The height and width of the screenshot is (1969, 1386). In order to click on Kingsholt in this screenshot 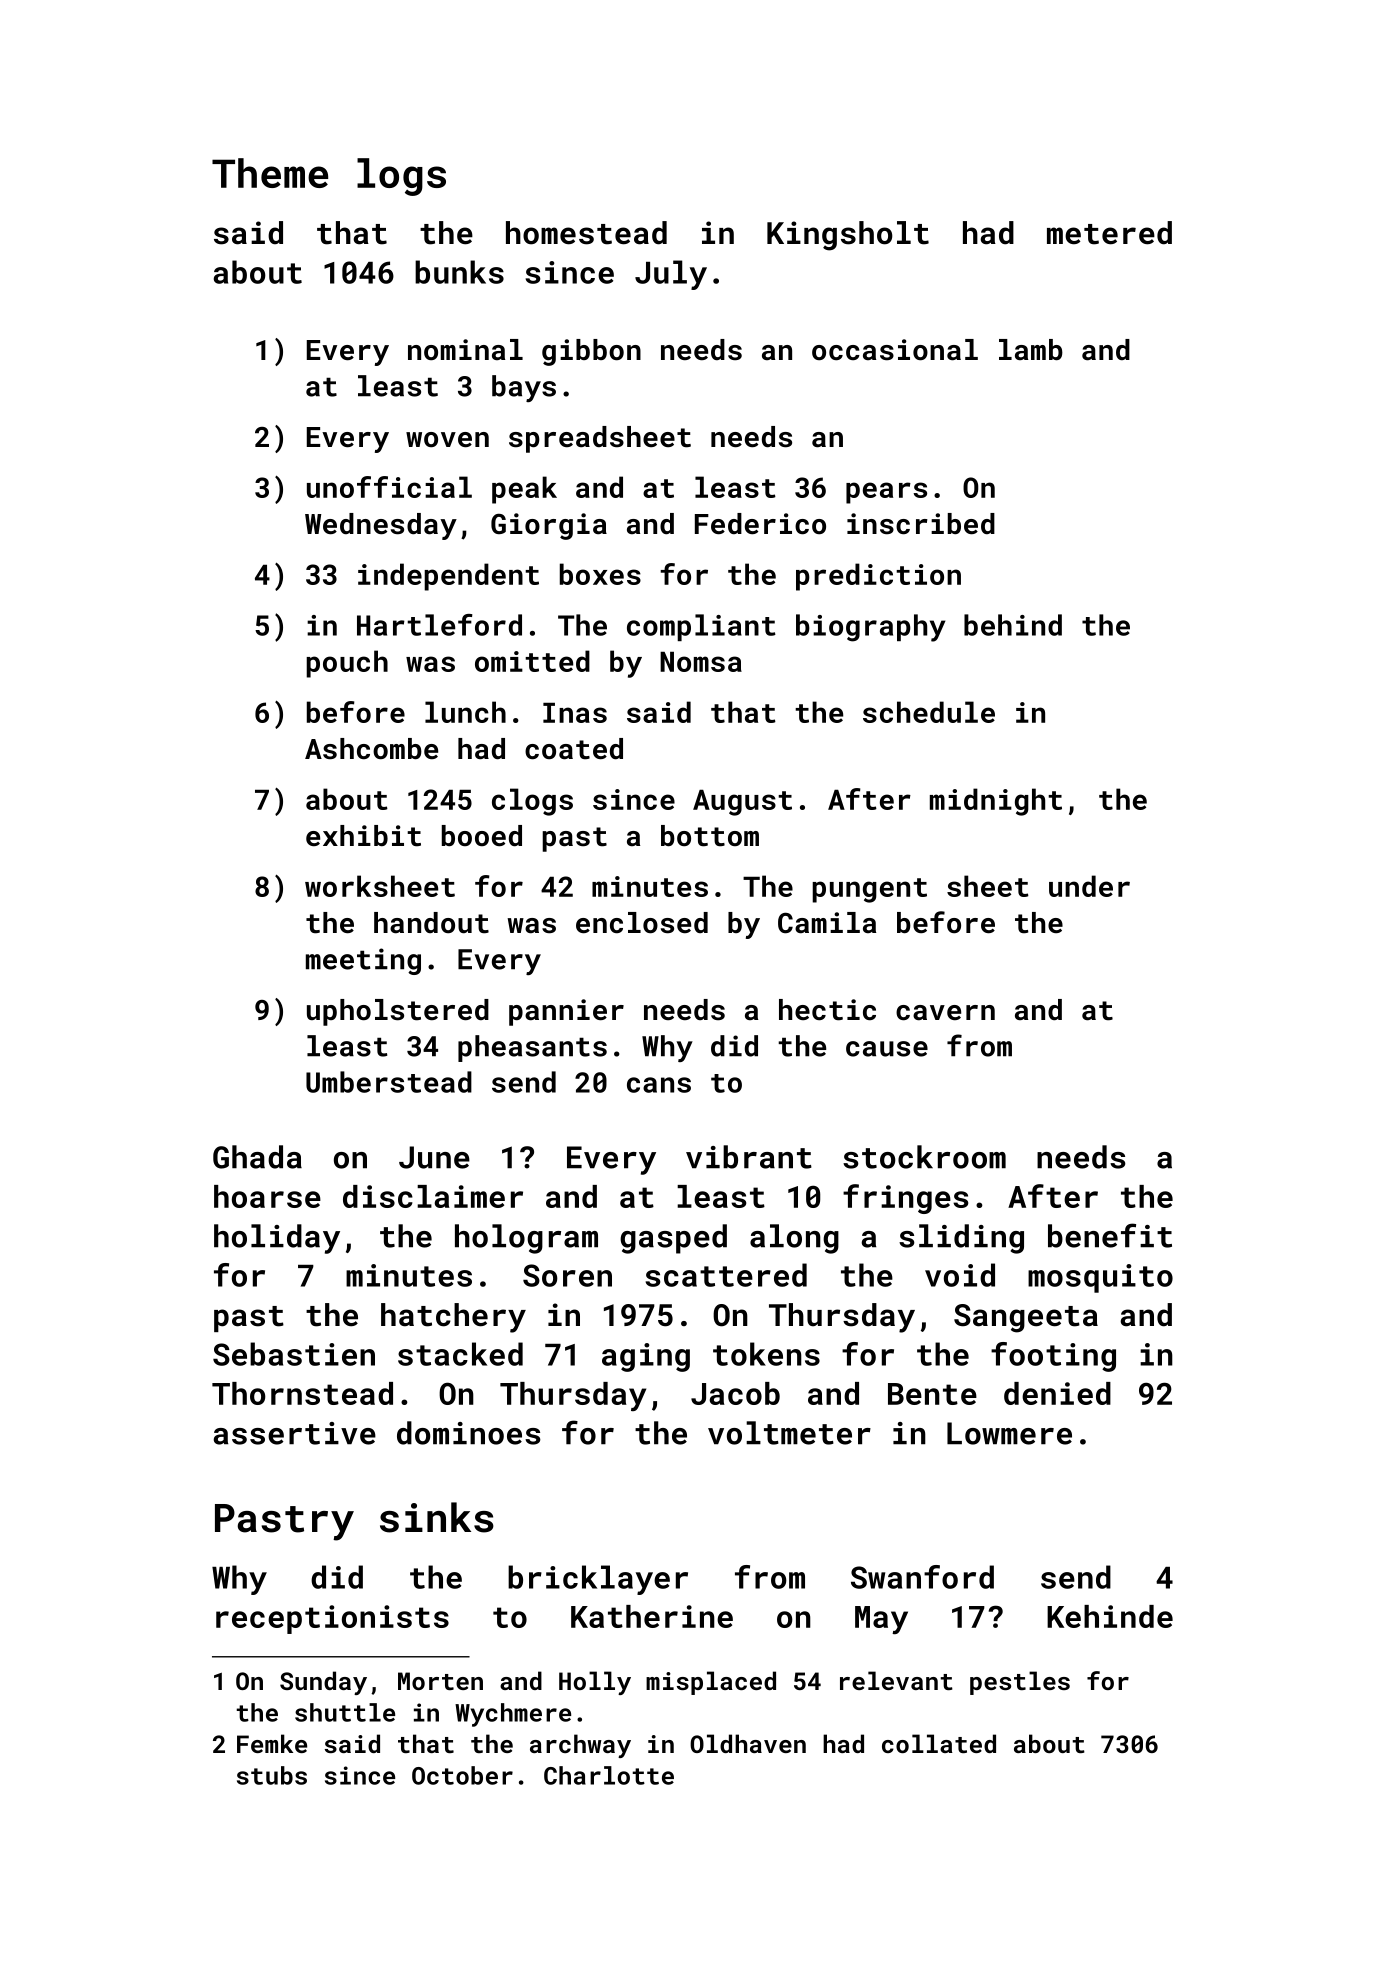, I will do `click(848, 236)`.
